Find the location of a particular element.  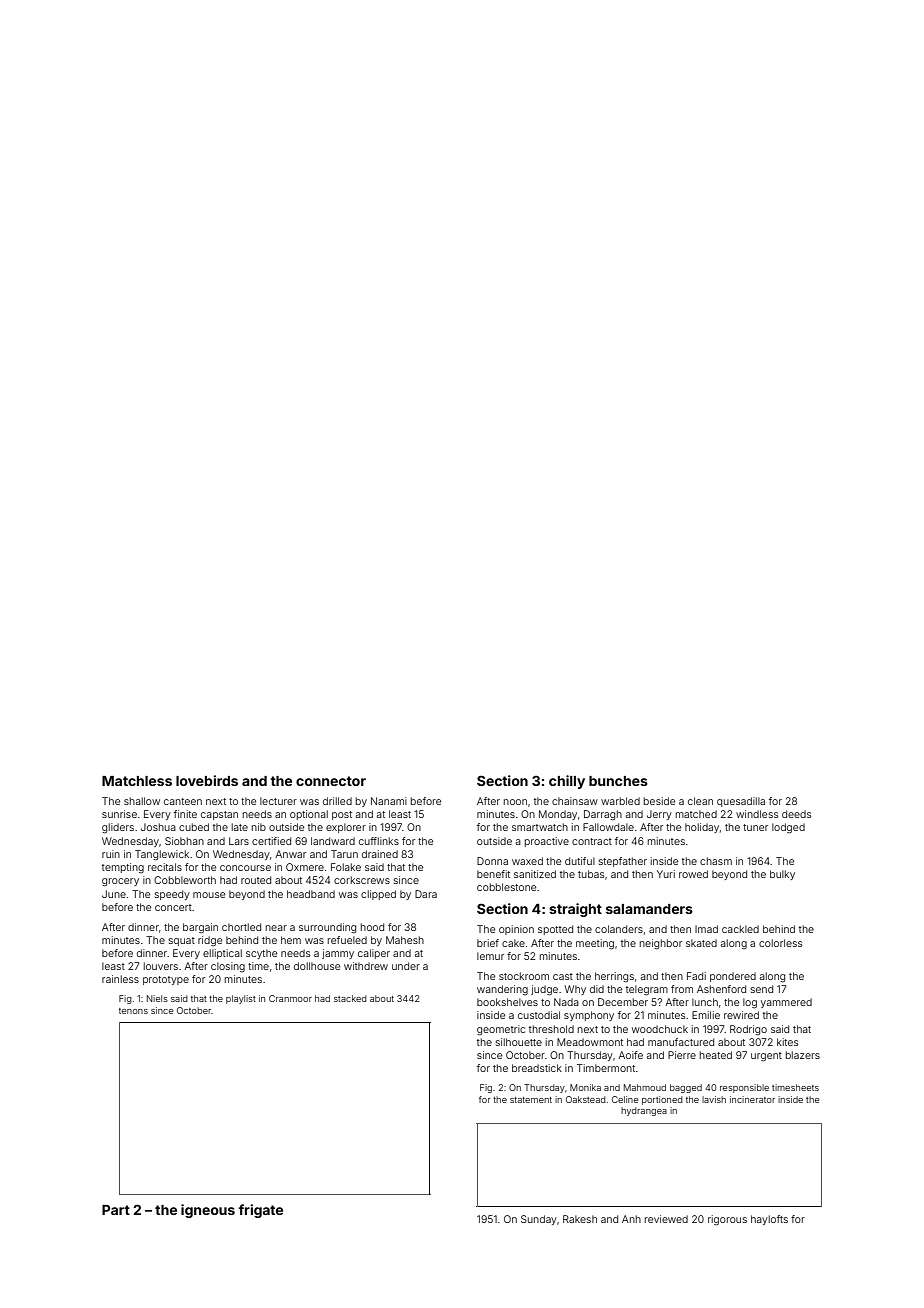

bulky is located at coordinates (782, 875).
